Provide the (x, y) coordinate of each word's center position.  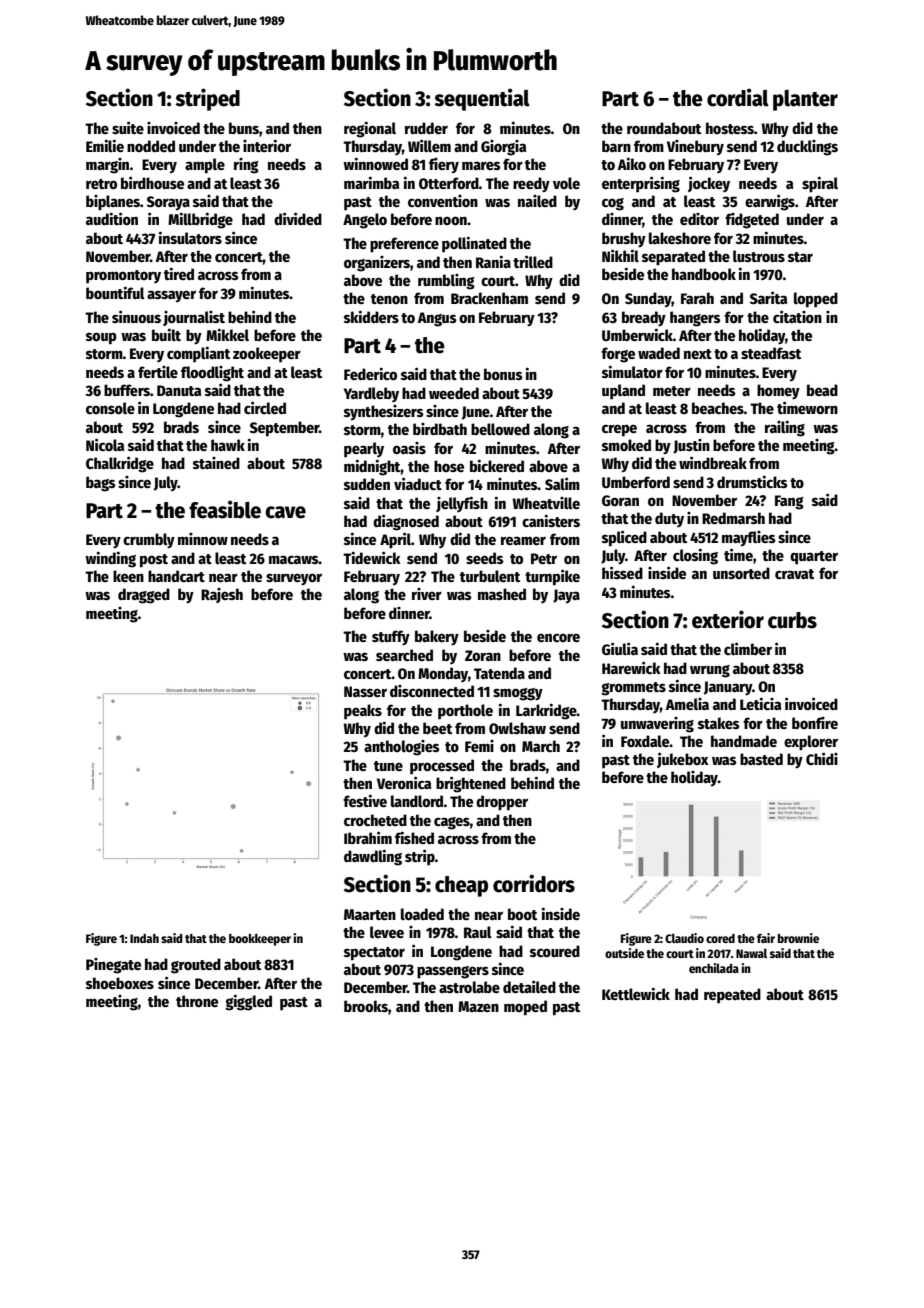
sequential (482, 99)
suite (128, 127)
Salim (562, 483)
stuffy (391, 638)
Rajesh (222, 595)
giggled (248, 1002)
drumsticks (752, 481)
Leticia (760, 703)
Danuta (179, 390)
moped (525, 1008)
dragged (144, 596)
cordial (738, 97)
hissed (622, 572)
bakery (437, 638)
